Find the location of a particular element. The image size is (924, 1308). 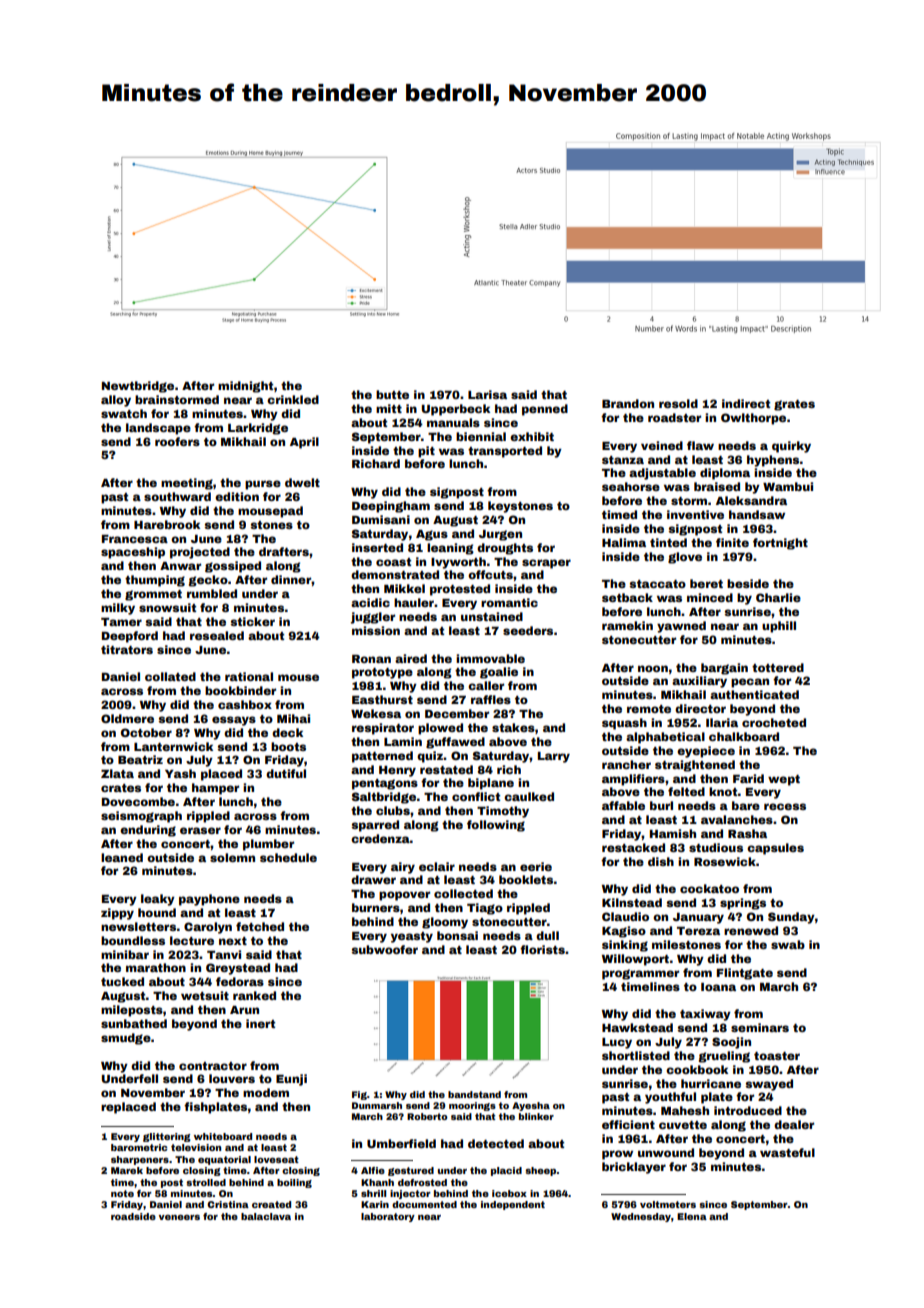

crocheted is located at coordinates (774, 722).
